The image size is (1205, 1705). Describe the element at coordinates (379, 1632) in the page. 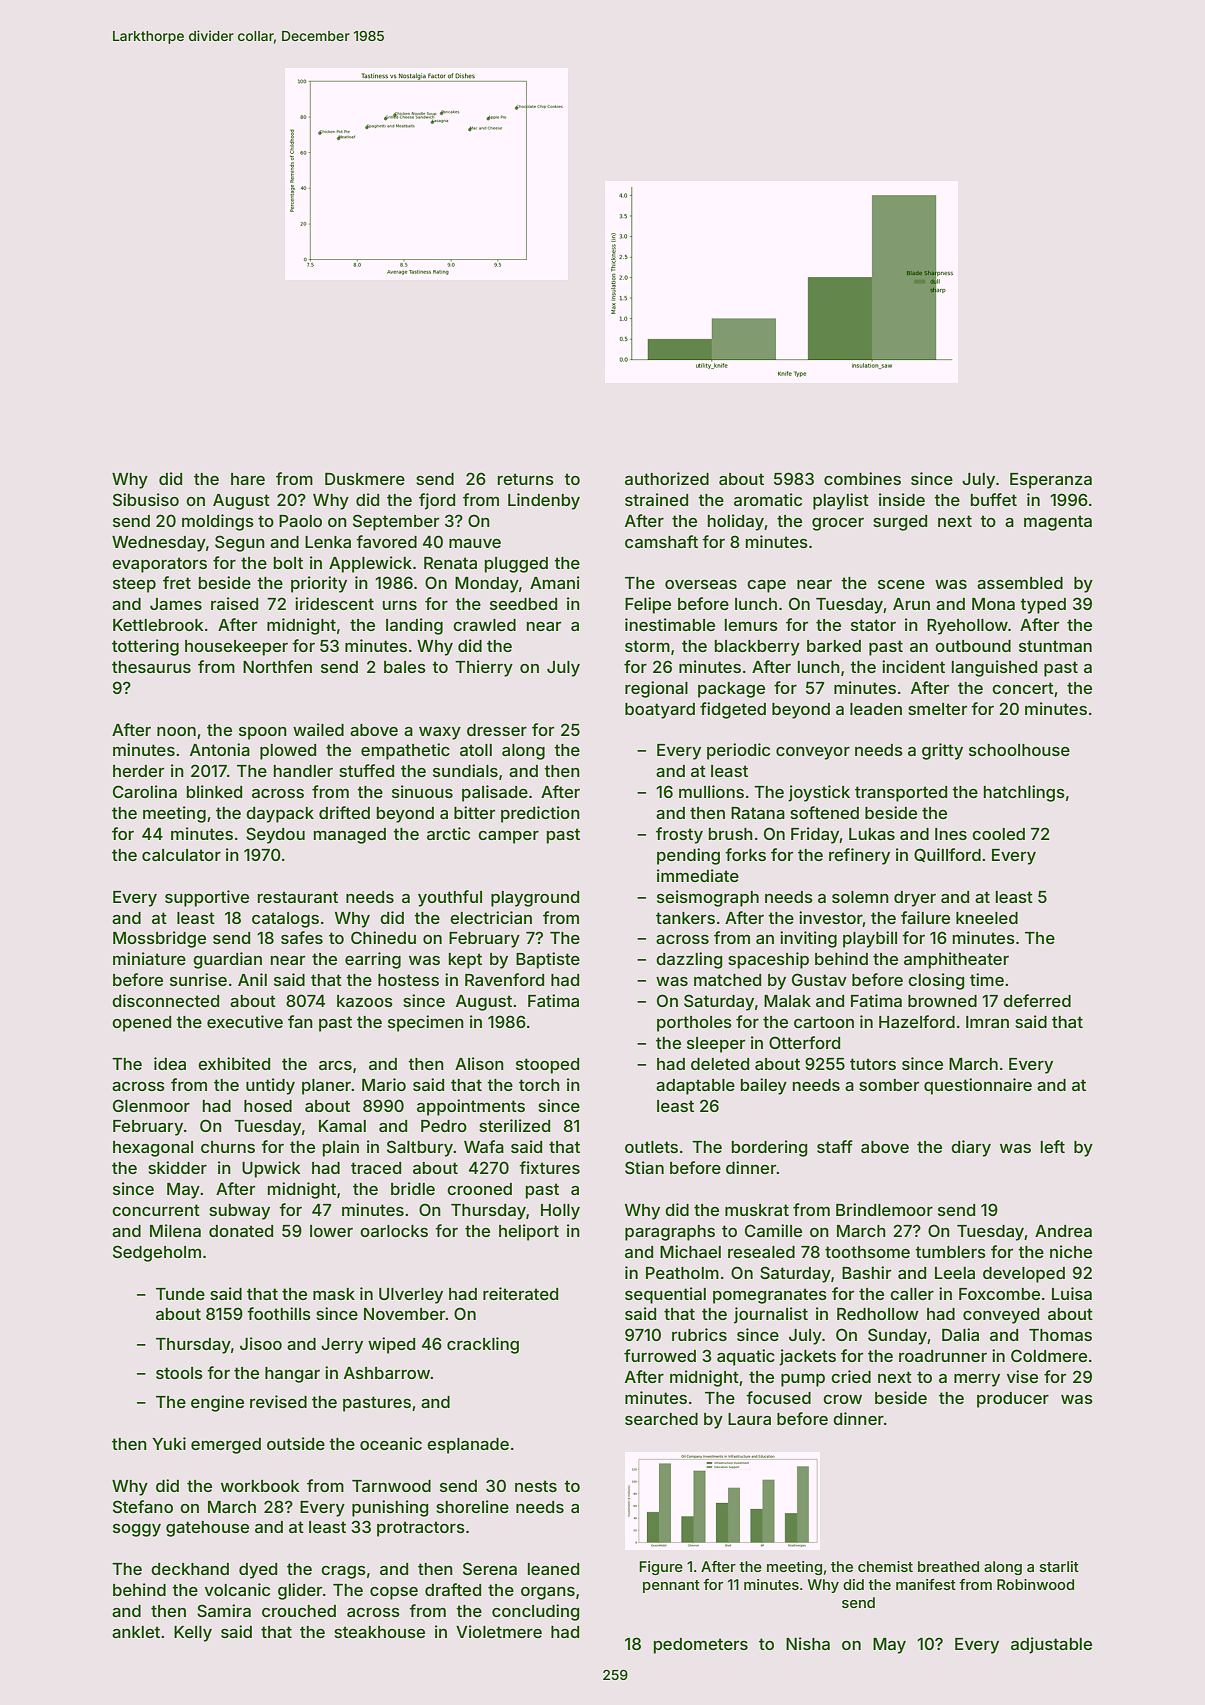

I see `steakhouse` at that location.
